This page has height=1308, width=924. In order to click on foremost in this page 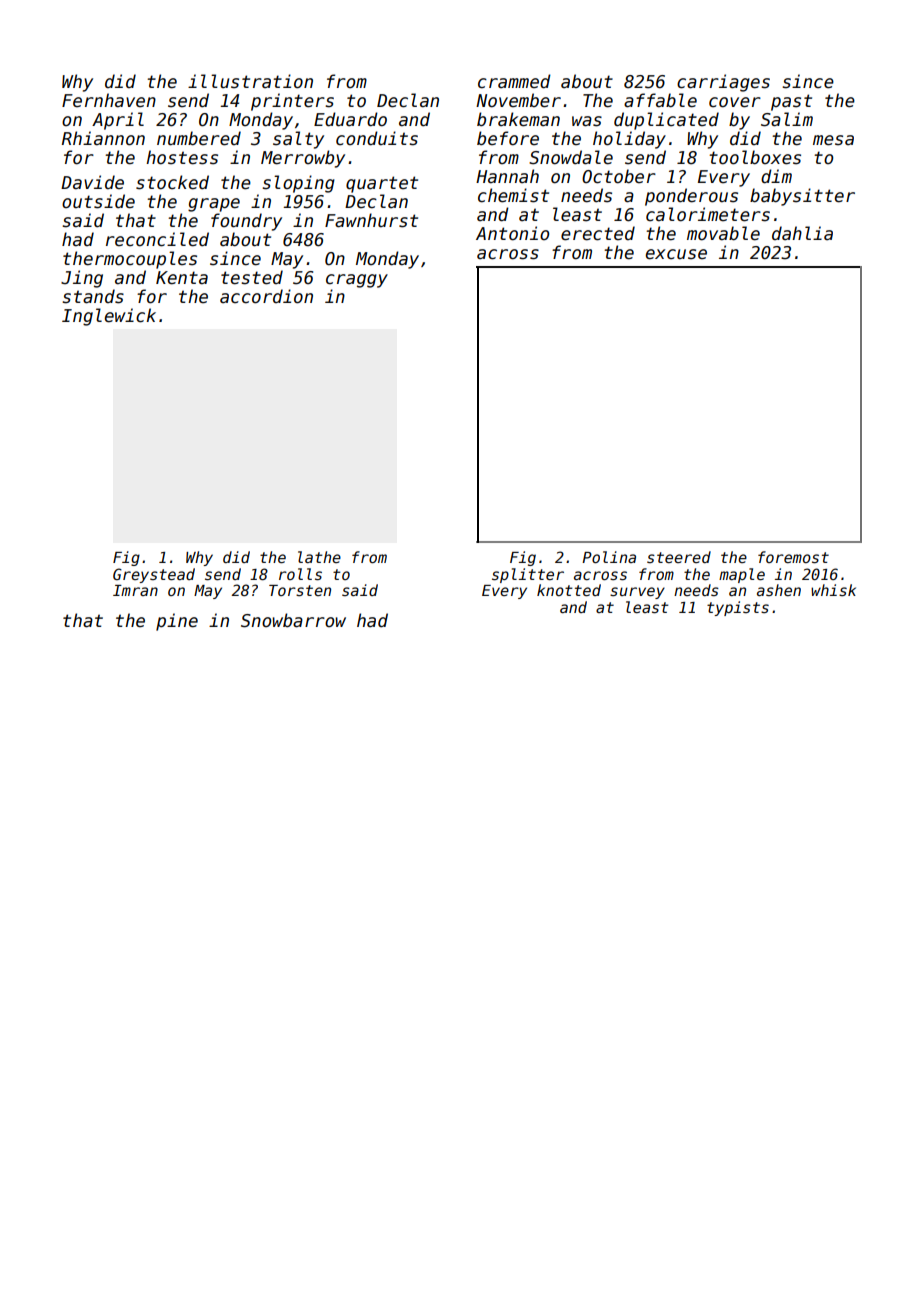, I will do `click(793, 557)`.
